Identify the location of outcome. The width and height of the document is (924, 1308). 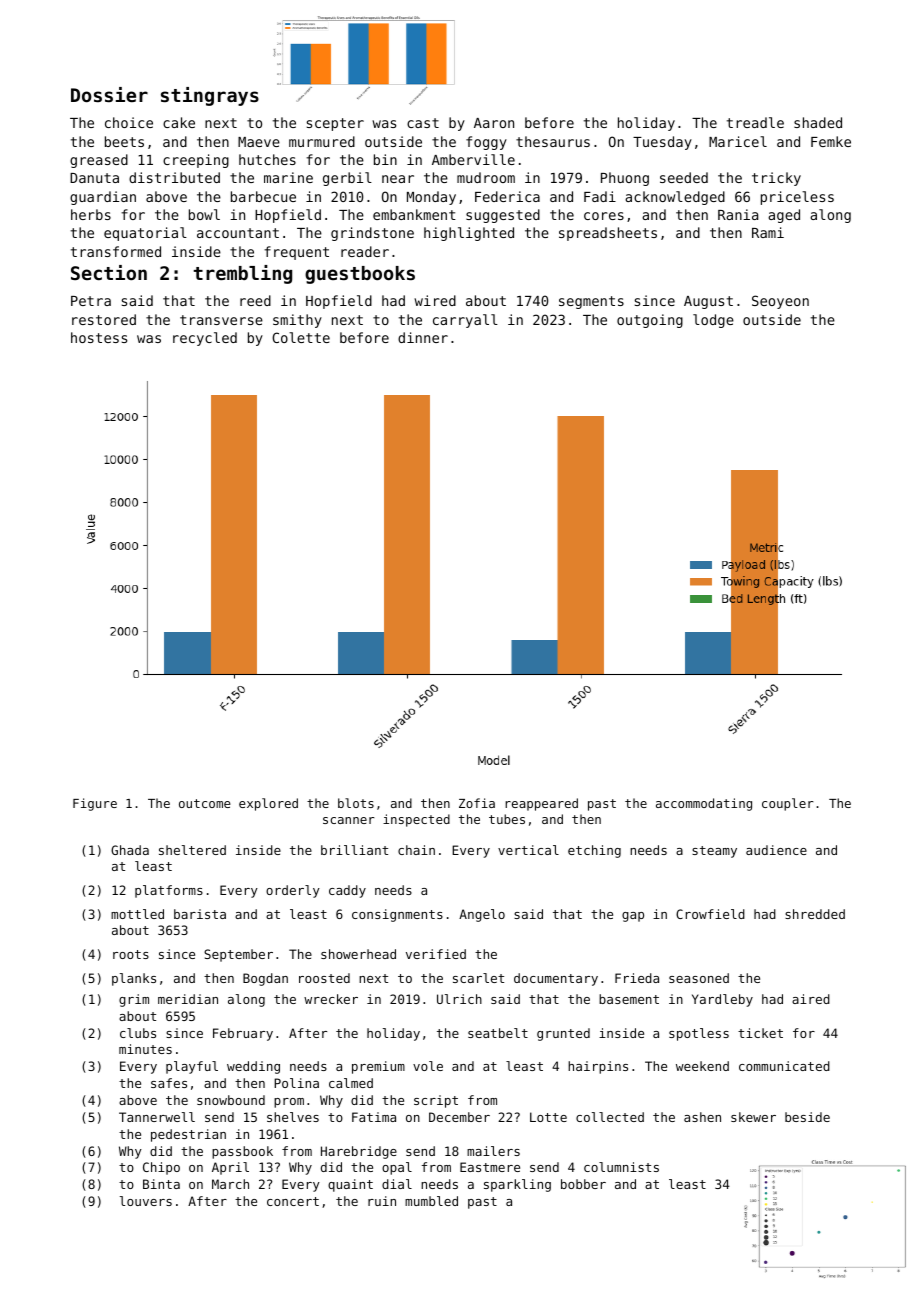
(205, 803).
